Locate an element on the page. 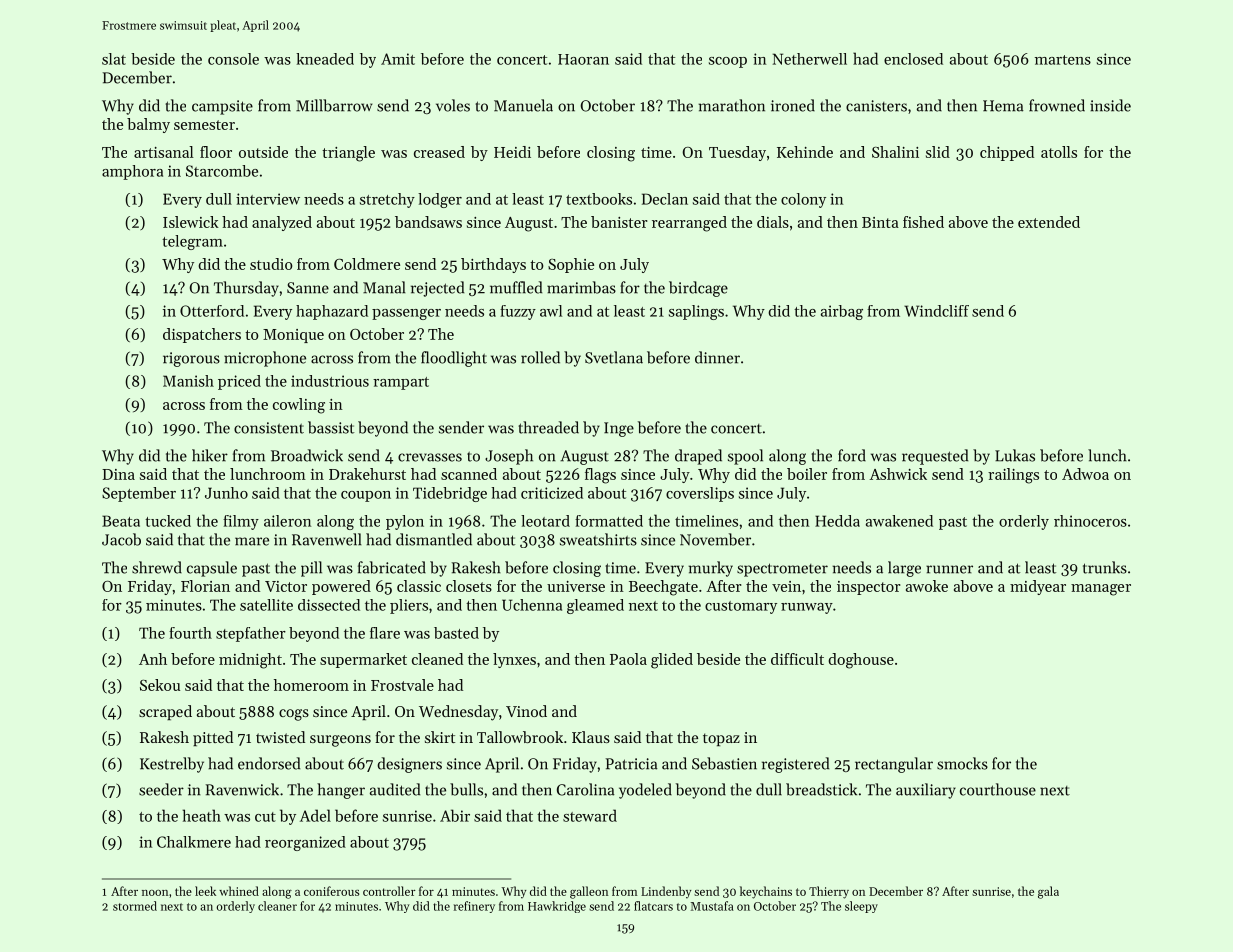  Lukas is located at coordinates (1015, 455).
